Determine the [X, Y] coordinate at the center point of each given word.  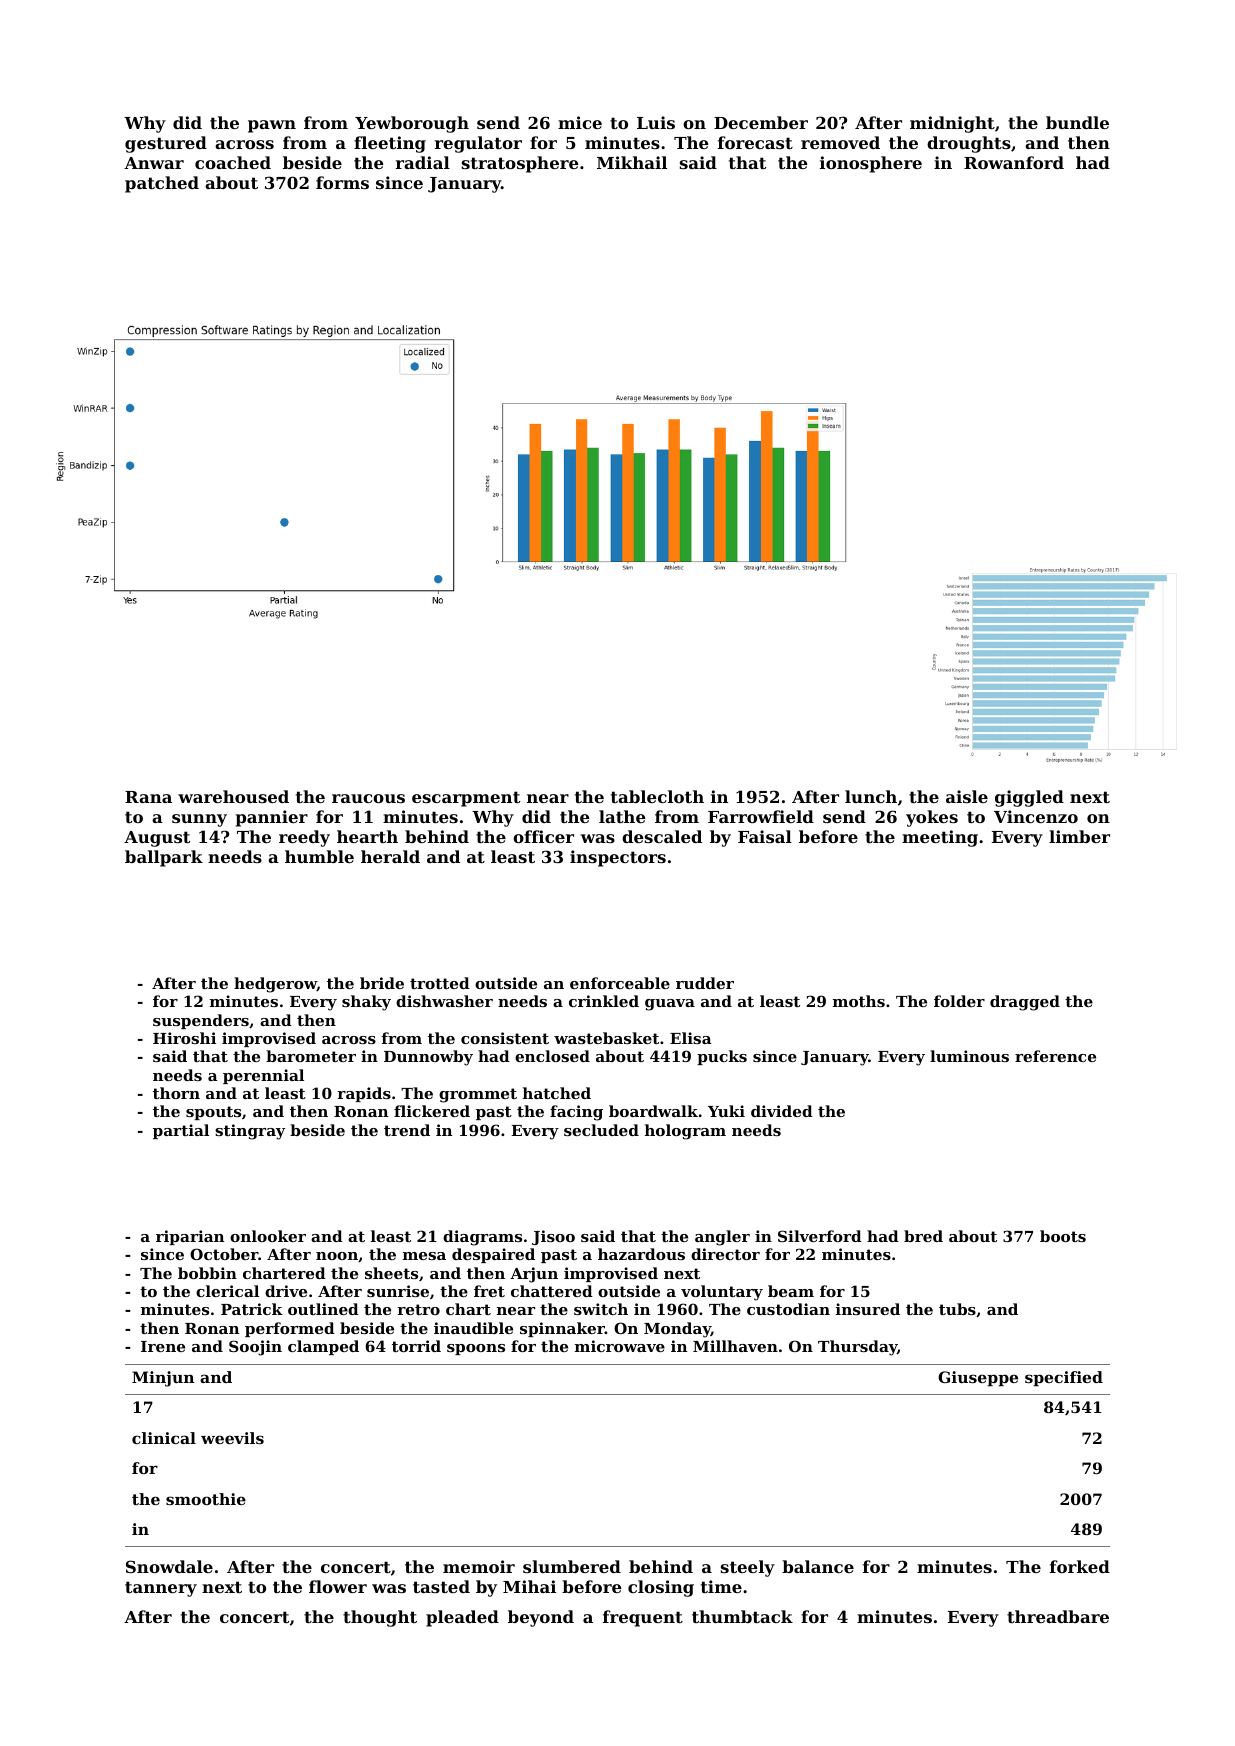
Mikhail [632, 162]
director [725, 1254]
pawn [272, 126]
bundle [1077, 122]
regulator [478, 144]
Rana [148, 797]
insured [868, 1309]
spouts [213, 1113]
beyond [541, 1618]
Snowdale [169, 1566]
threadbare [1058, 1616]
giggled [1029, 798]
